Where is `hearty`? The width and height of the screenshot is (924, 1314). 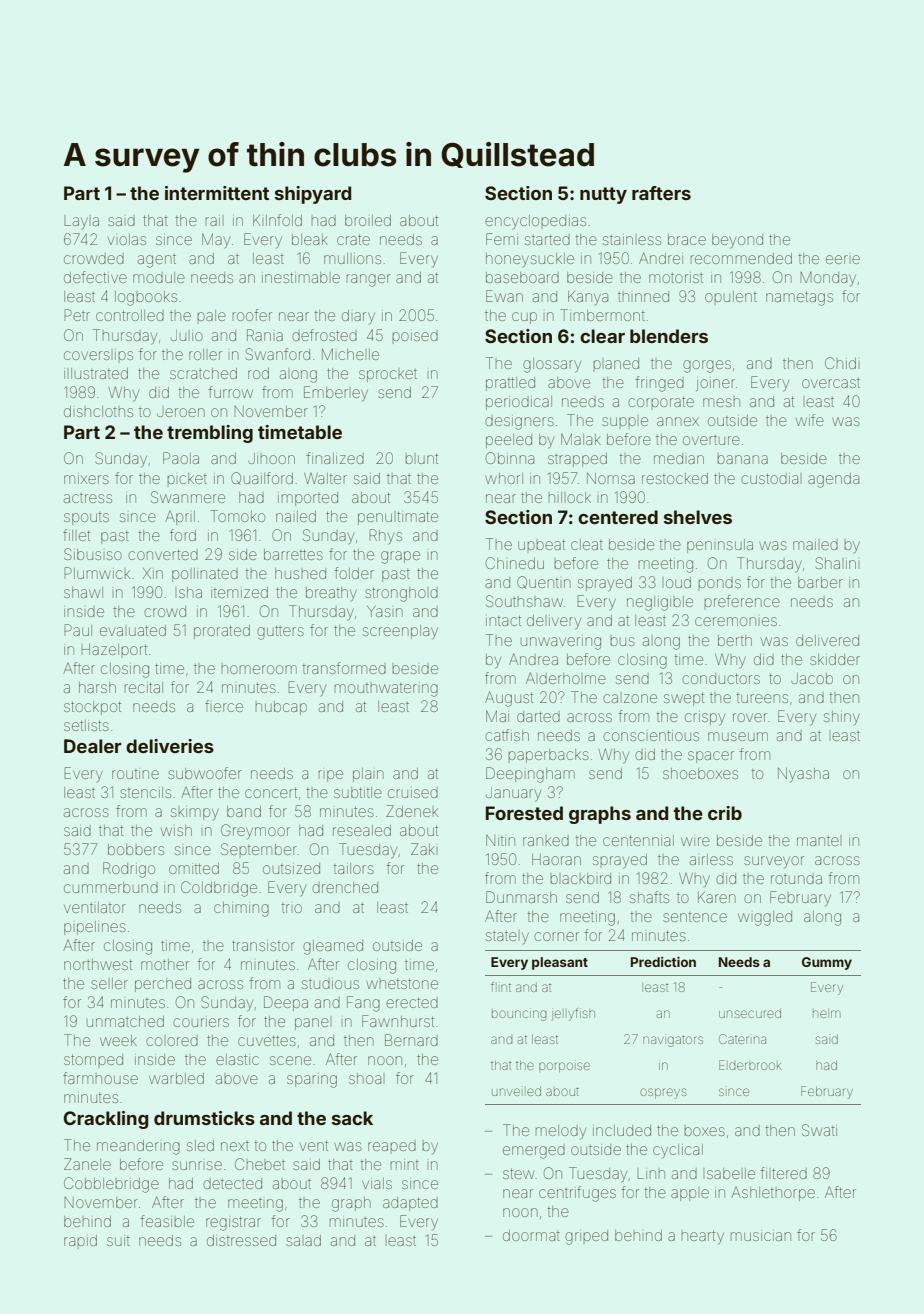
hearty is located at coordinates (703, 1237).
